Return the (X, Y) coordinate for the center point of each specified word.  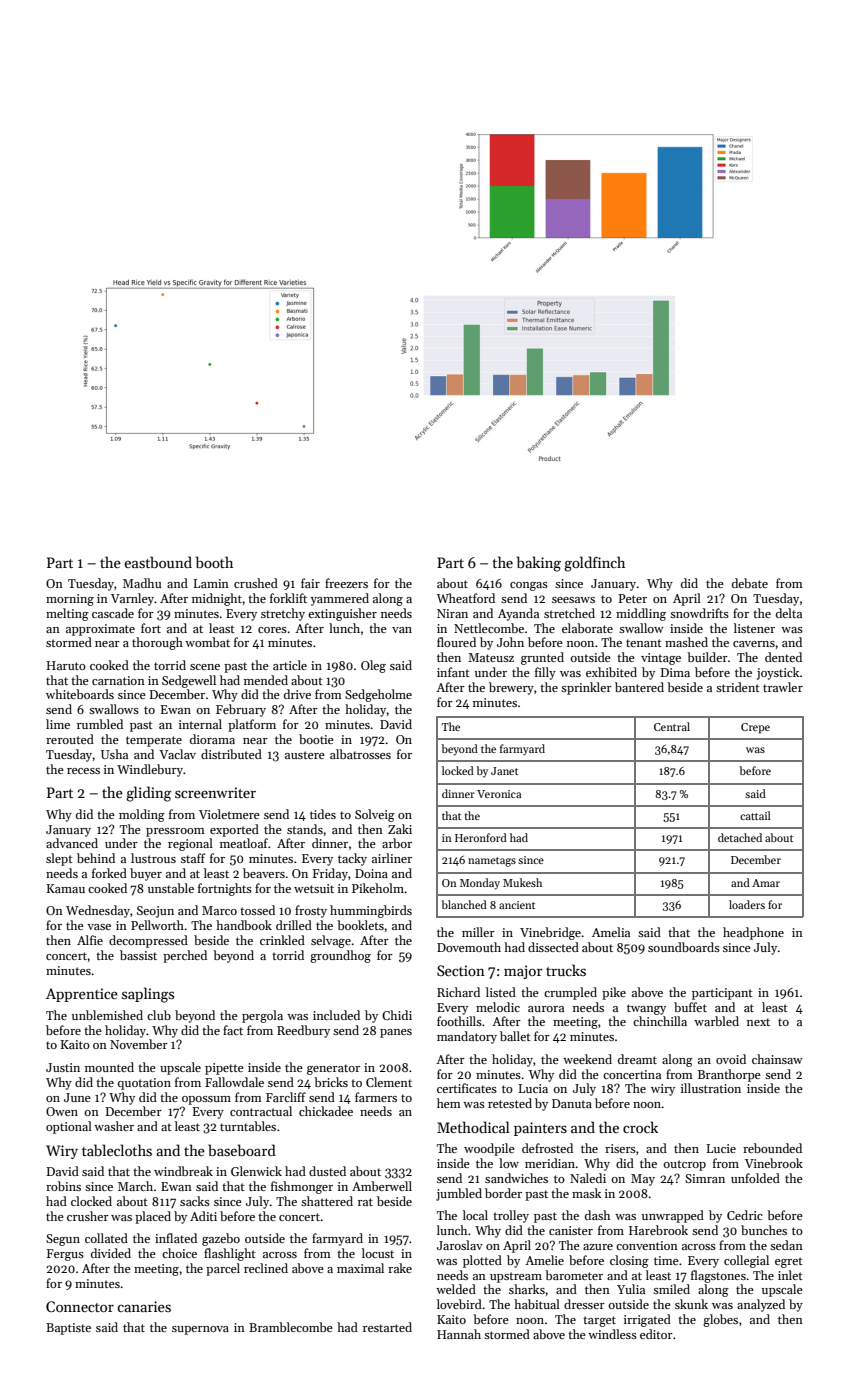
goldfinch (594, 564)
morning (70, 600)
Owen (62, 1111)
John (510, 642)
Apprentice (82, 995)
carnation (118, 680)
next (758, 1022)
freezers (346, 583)
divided (111, 1253)
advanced (72, 843)
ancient (517, 905)
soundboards (684, 947)
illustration (711, 1088)
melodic (498, 1007)
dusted (327, 1171)
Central (672, 726)
